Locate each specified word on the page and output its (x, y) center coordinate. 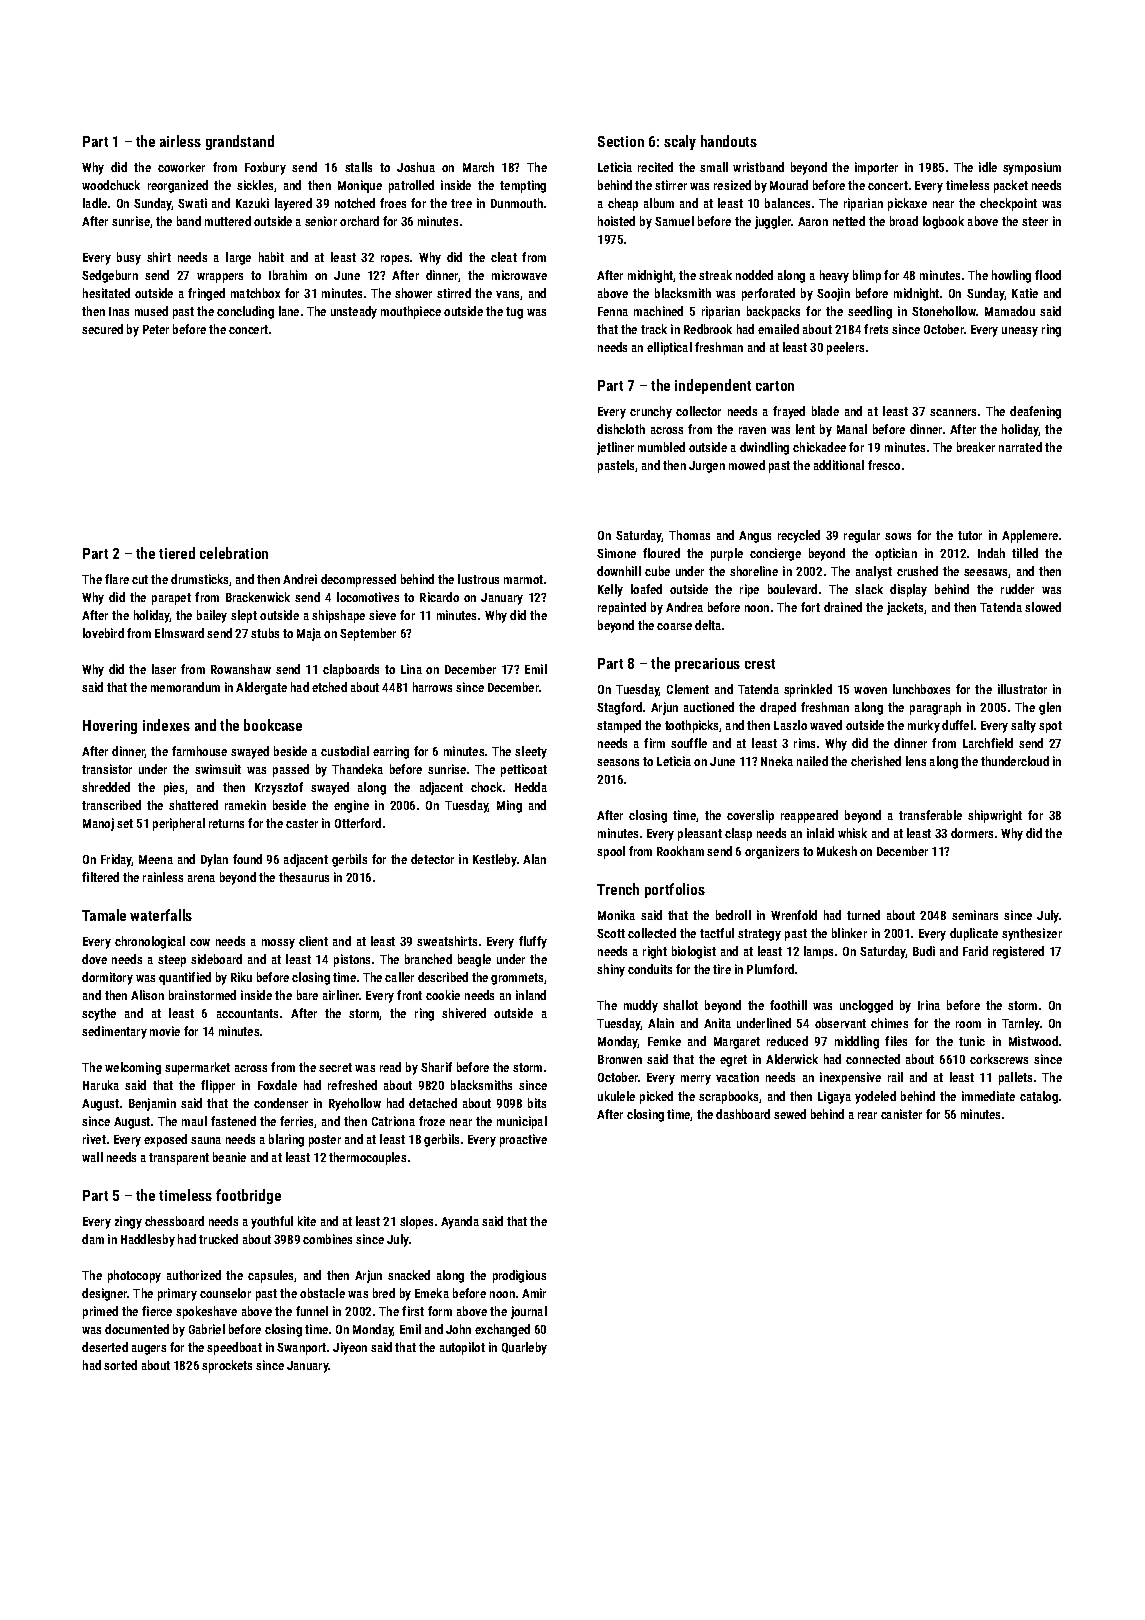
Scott (611, 933)
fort (810, 607)
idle (988, 167)
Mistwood (1033, 1041)
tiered (177, 553)
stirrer (671, 185)
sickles (255, 185)
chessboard (174, 1221)
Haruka (101, 1085)
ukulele (616, 1096)
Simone (616, 553)
